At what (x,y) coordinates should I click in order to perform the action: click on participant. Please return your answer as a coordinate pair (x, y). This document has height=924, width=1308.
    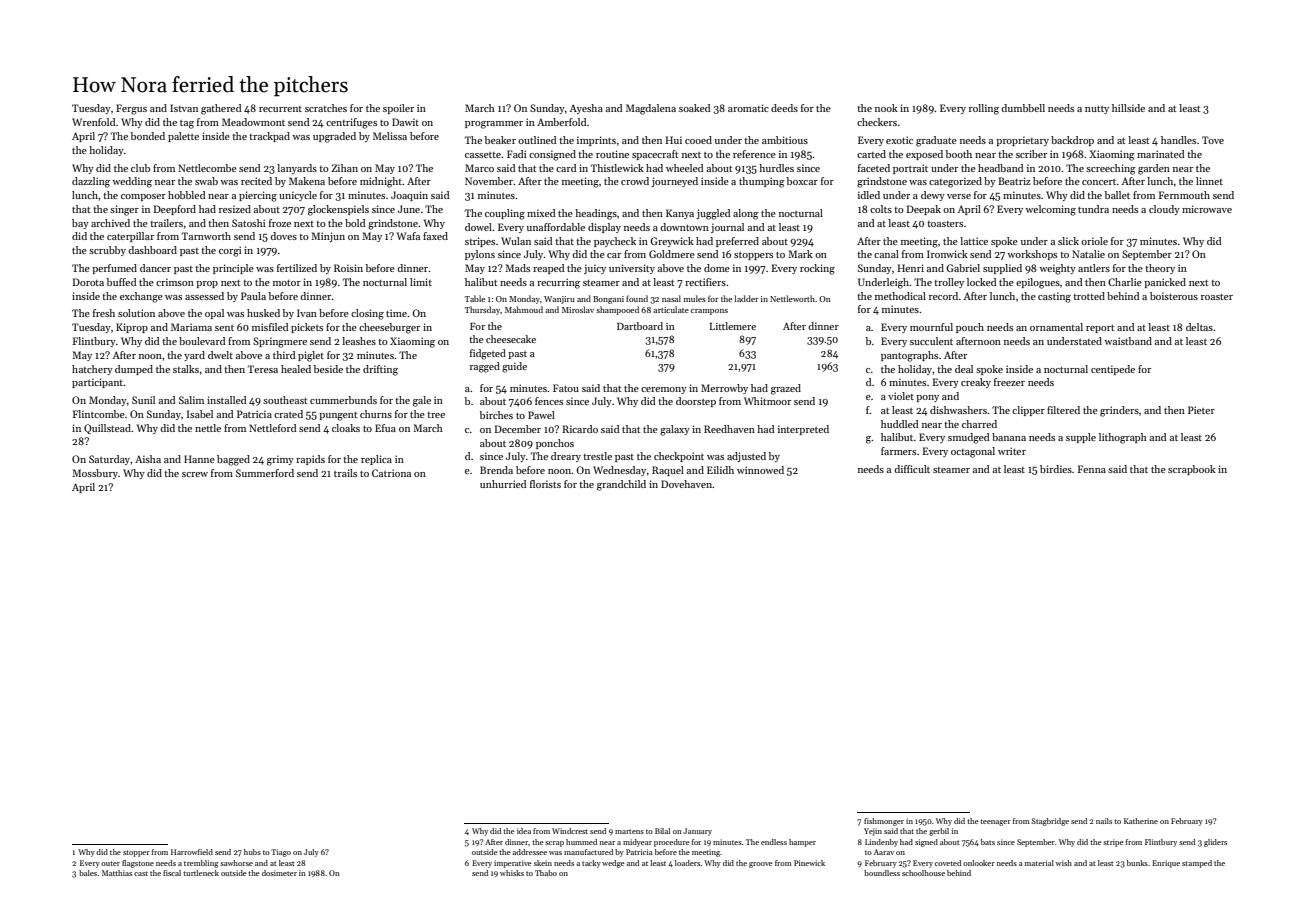
    Looking at the image, I should click on (97, 383).
